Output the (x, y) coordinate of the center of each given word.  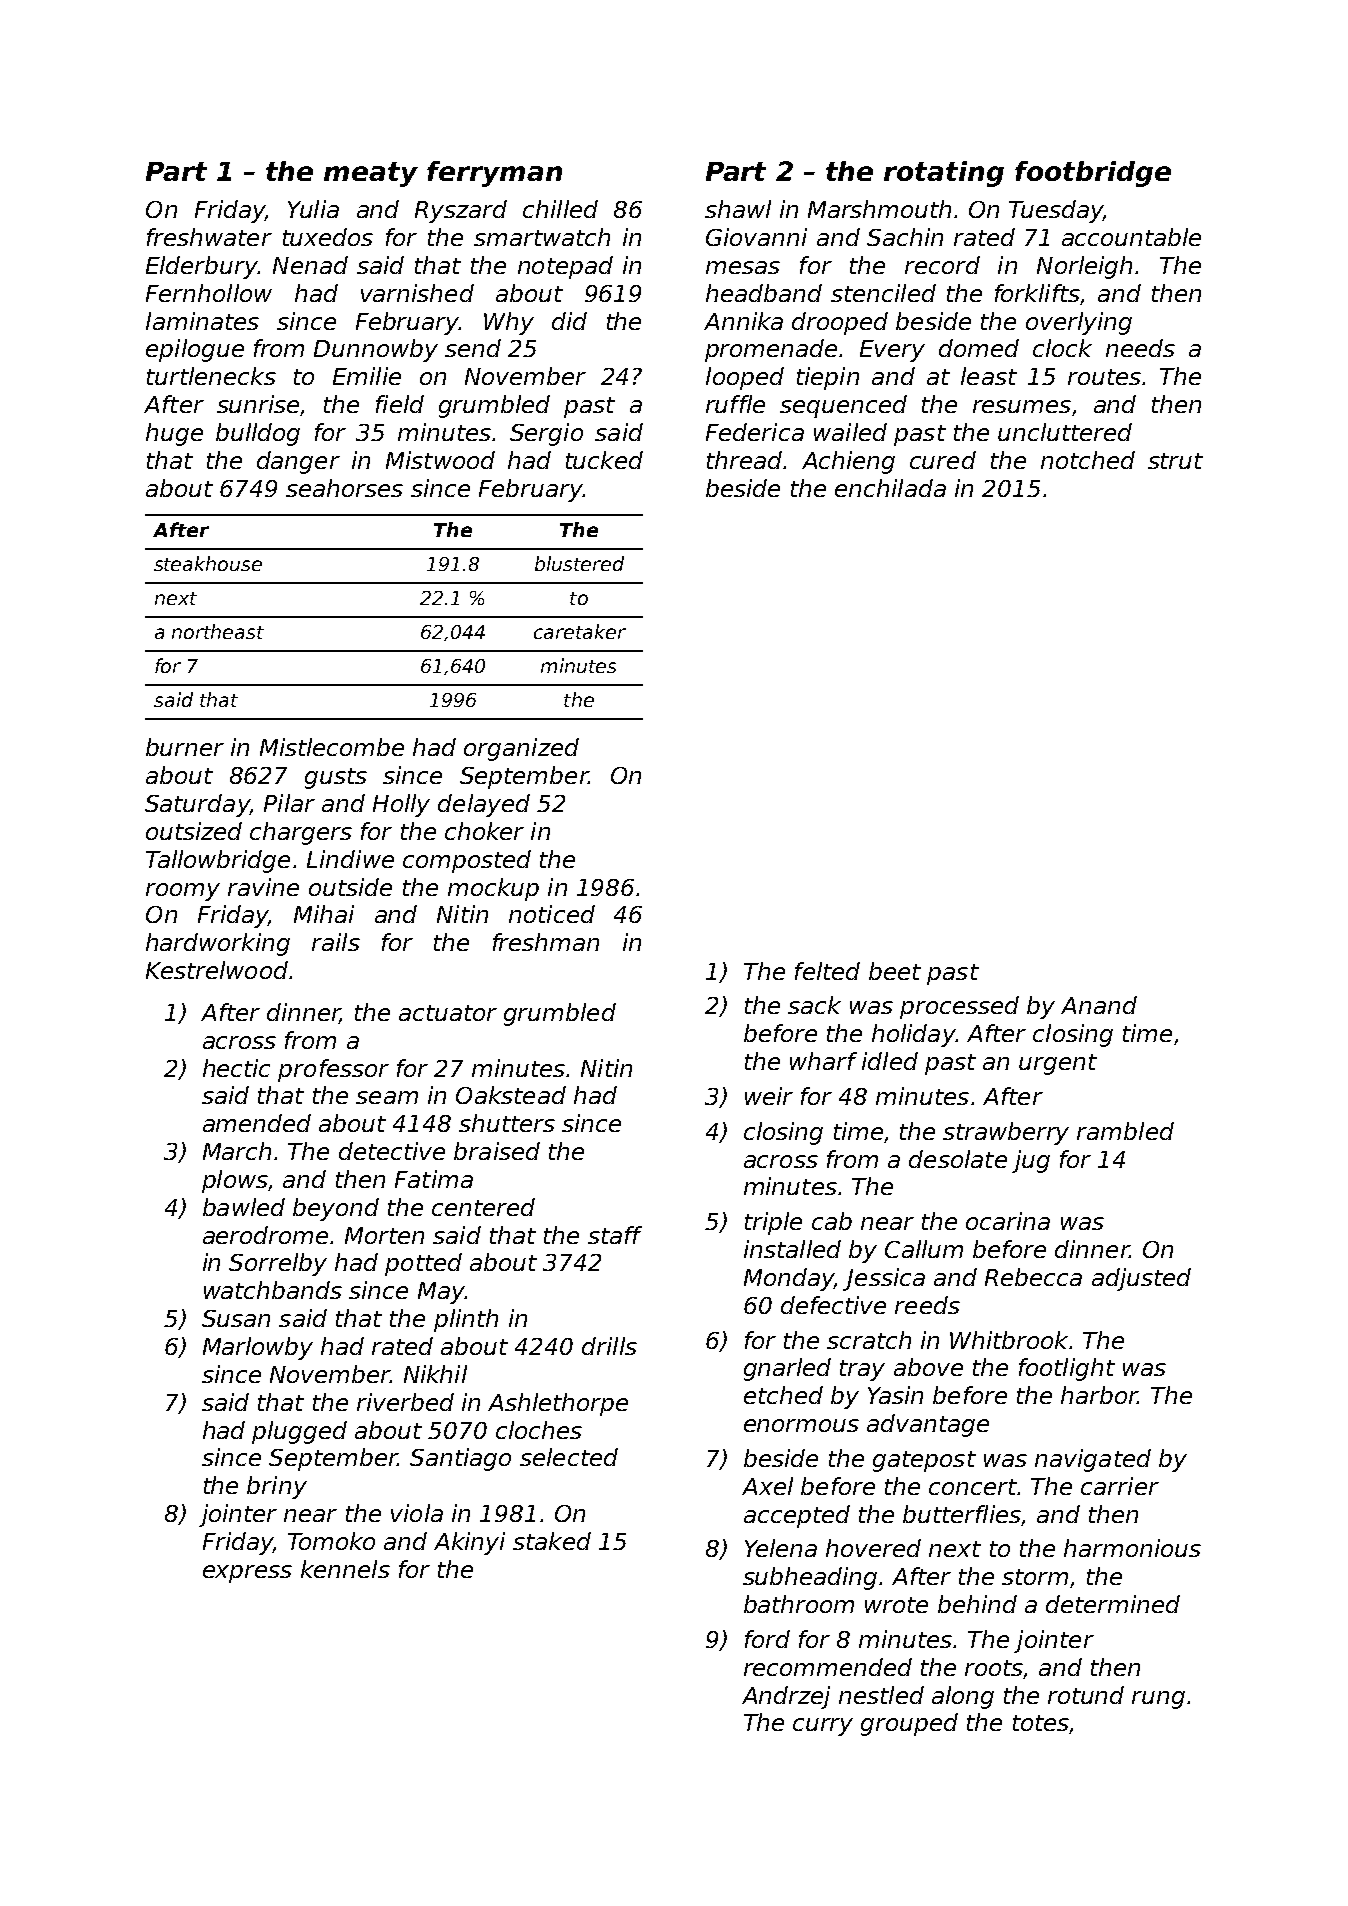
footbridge (1093, 174)
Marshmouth (879, 209)
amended (257, 1123)
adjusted (1141, 1279)
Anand (1099, 1005)
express (247, 1574)
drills (609, 1346)
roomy (183, 892)
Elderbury (202, 267)
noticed (552, 914)
